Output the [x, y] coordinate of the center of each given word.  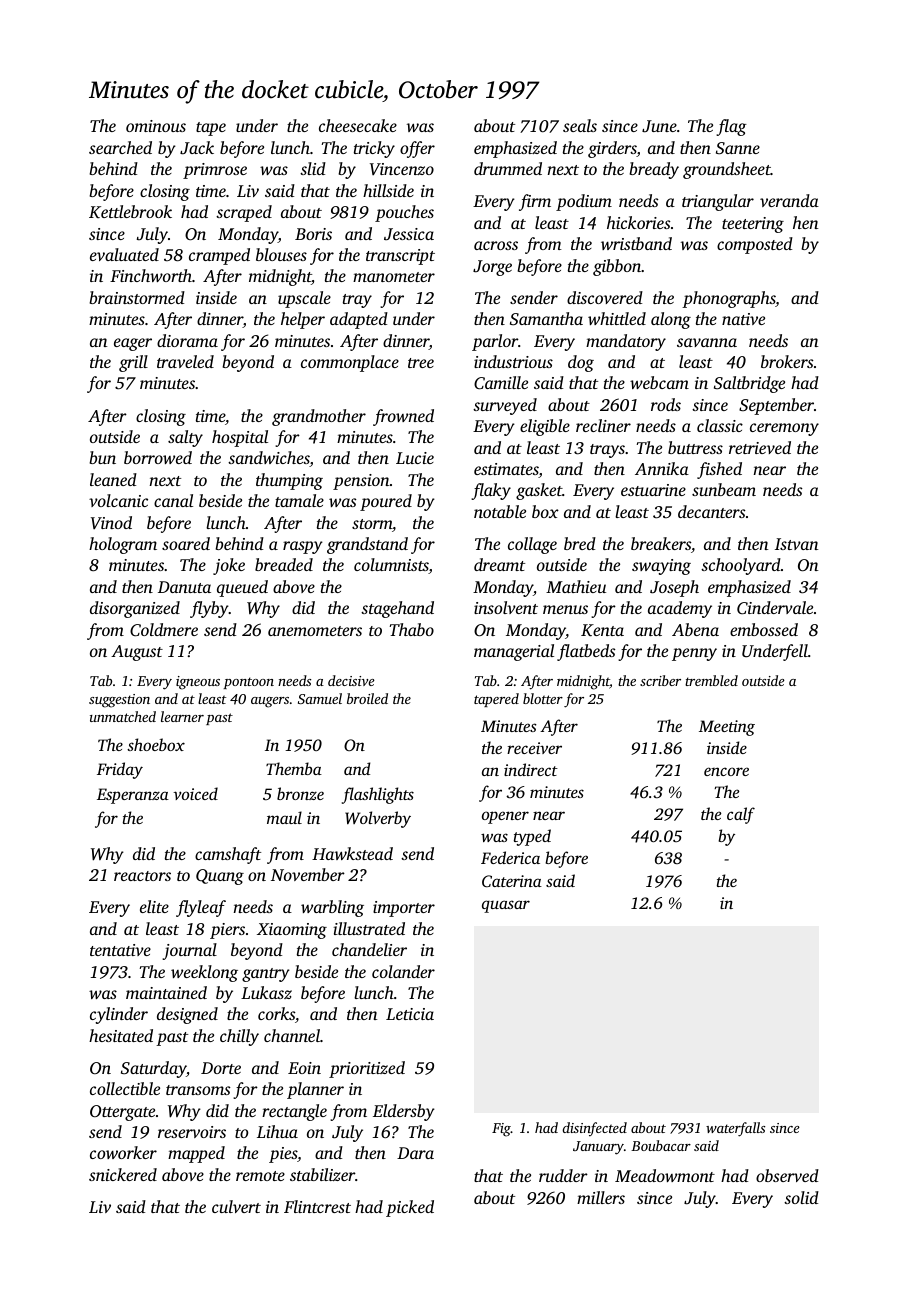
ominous [156, 126]
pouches [404, 213]
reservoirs [192, 1132]
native [743, 319]
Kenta [602, 630]
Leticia [410, 1014]
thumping [289, 481]
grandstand [367, 545]
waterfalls [735, 1129]
